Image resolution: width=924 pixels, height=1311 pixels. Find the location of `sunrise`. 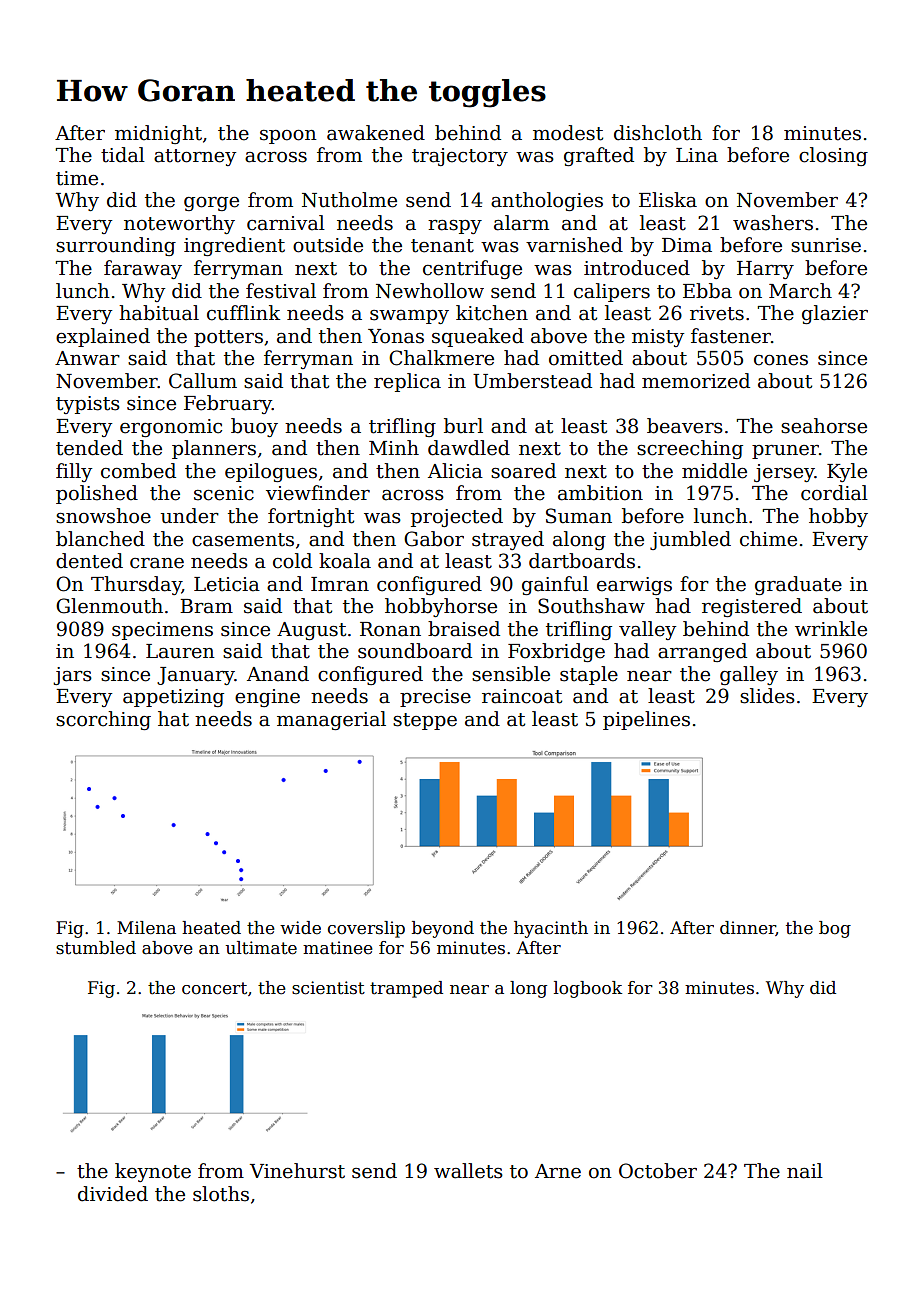

sunrise is located at coordinates (826, 245).
